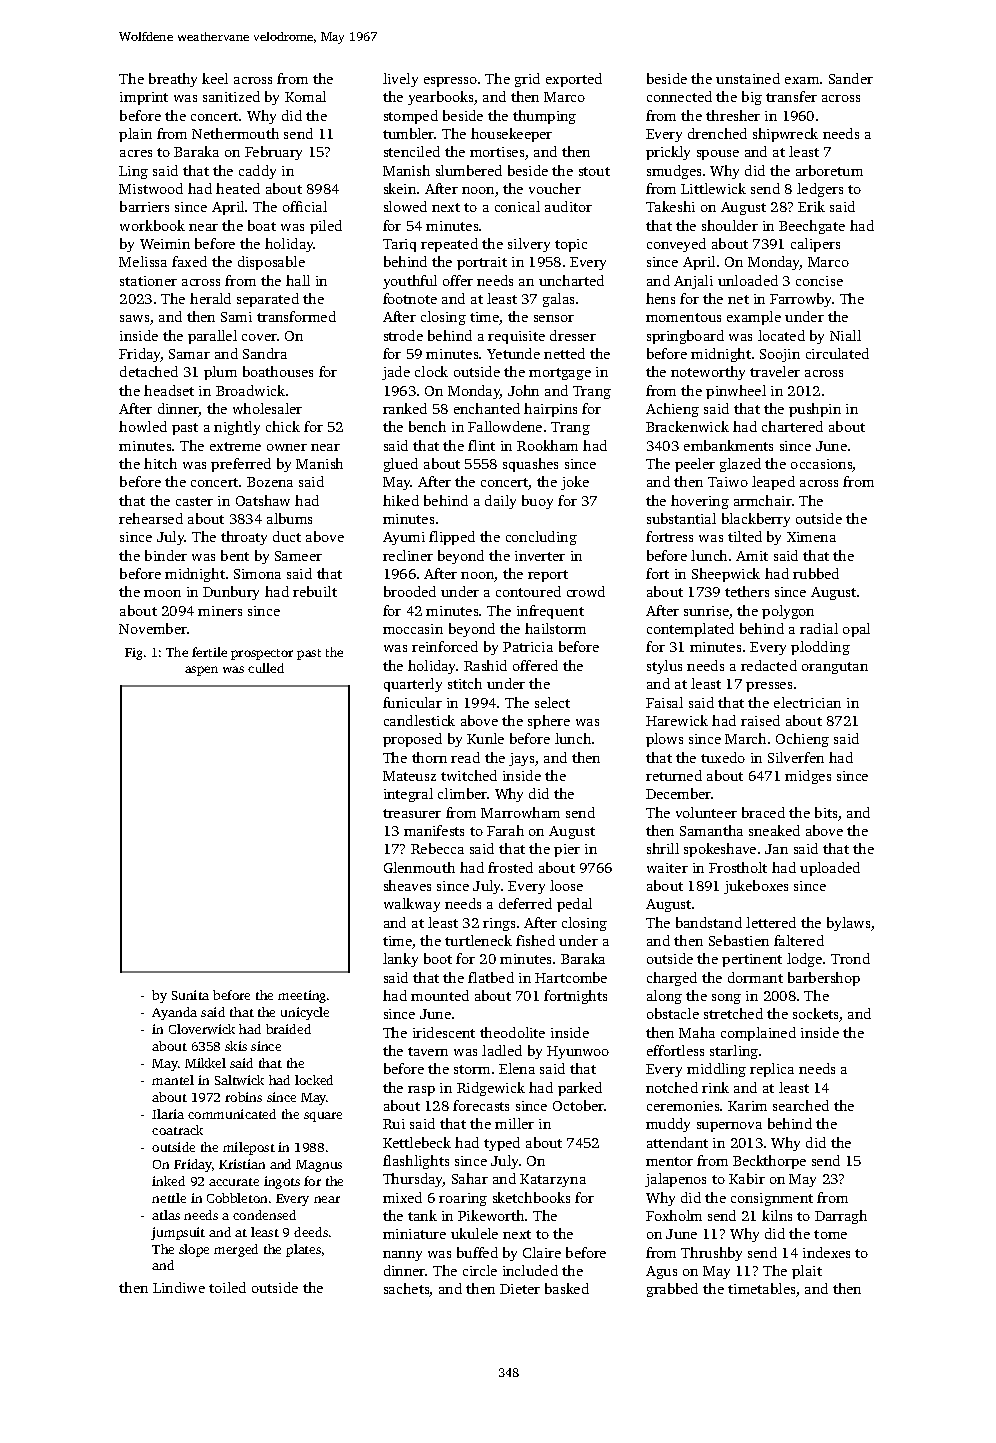  Describe the element at coordinates (822, 465) in the page. I see `occasions` at that location.
